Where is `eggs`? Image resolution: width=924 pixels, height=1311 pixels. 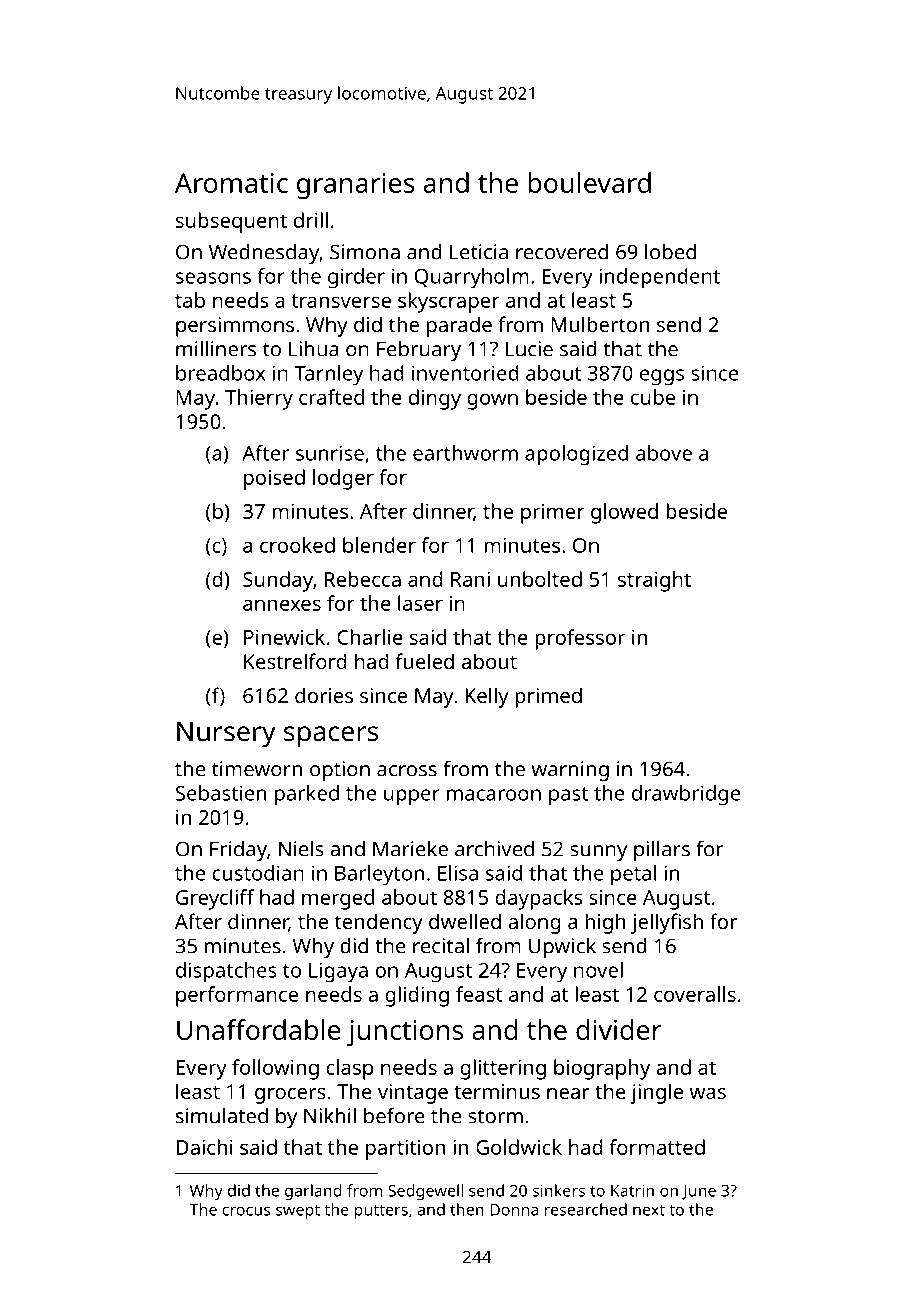 eggs is located at coordinates (662, 377).
